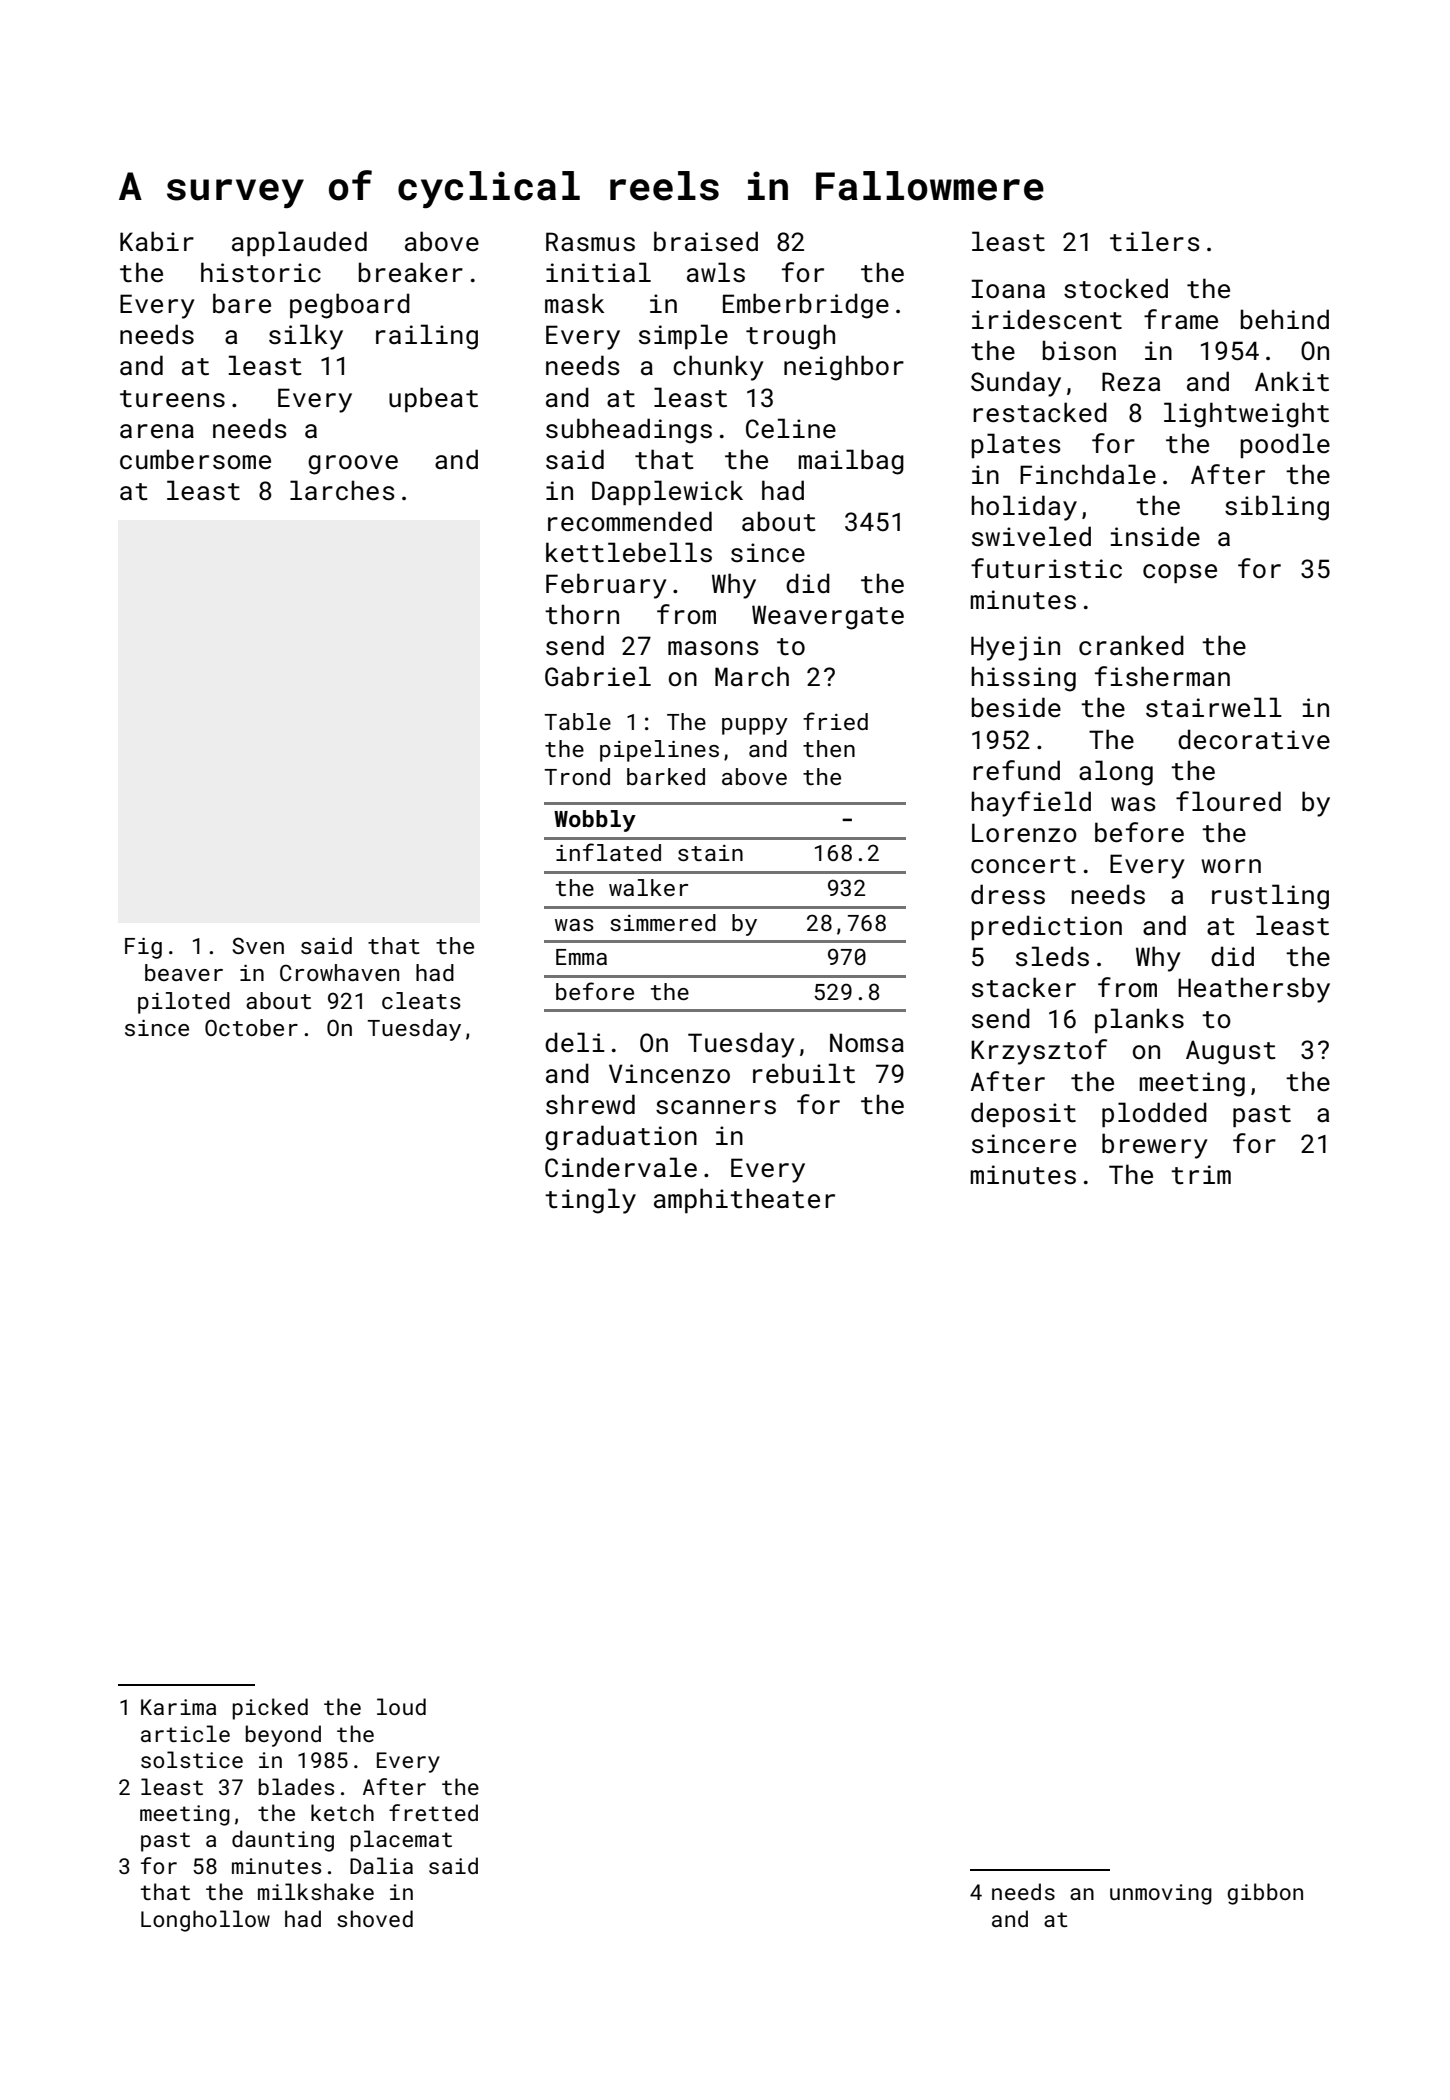 The width and height of the screenshot is (1450, 2100). What do you see at coordinates (1155, 1146) in the screenshot?
I see `brewery` at bounding box center [1155, 1146].
